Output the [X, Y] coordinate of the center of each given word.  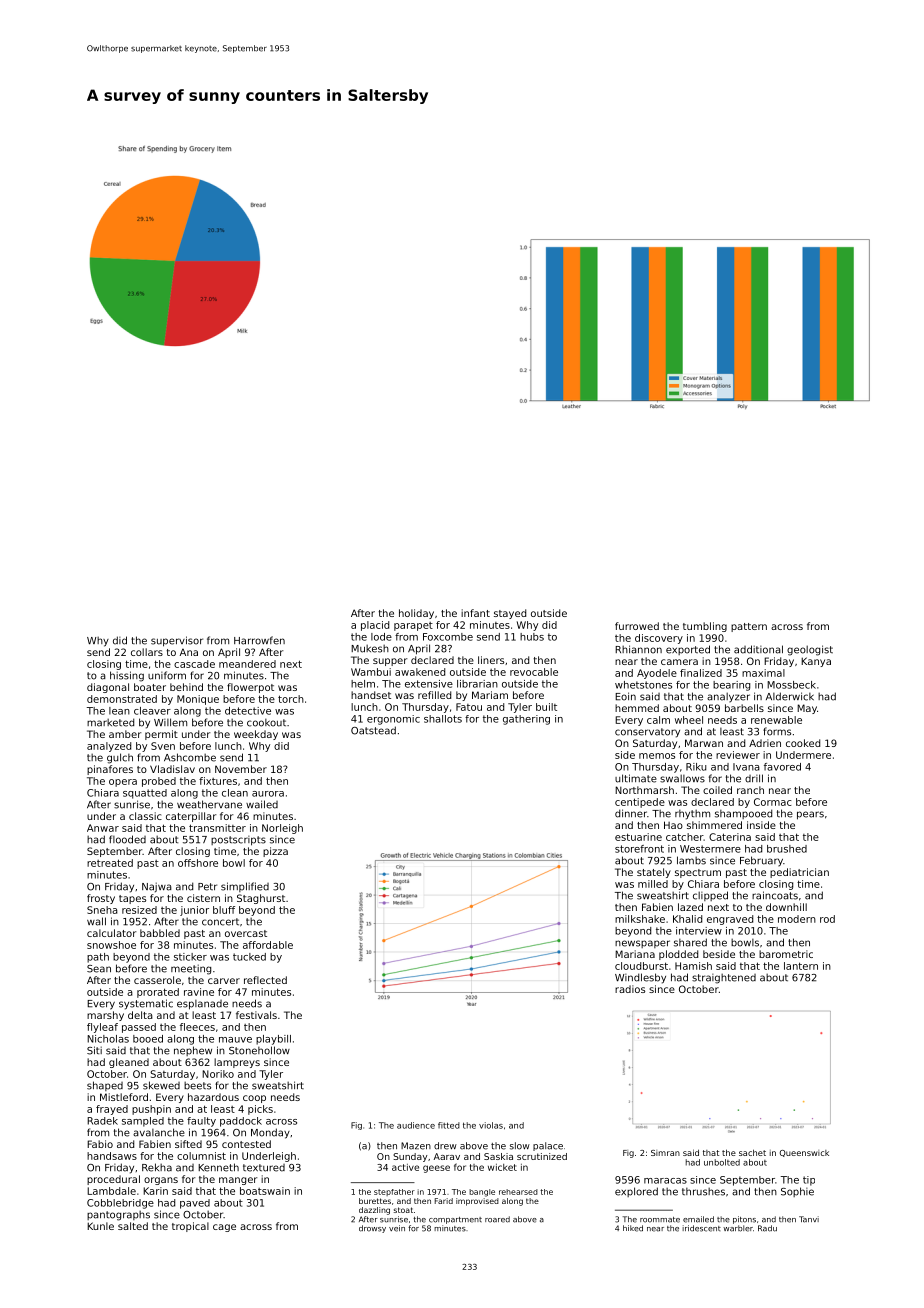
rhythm [692, 815]
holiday [416, 614]
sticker [190, 957]
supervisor [177, 641]
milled [653, 884]
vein [397, 1228]
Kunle [100, 1226]
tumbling [705, 627]
